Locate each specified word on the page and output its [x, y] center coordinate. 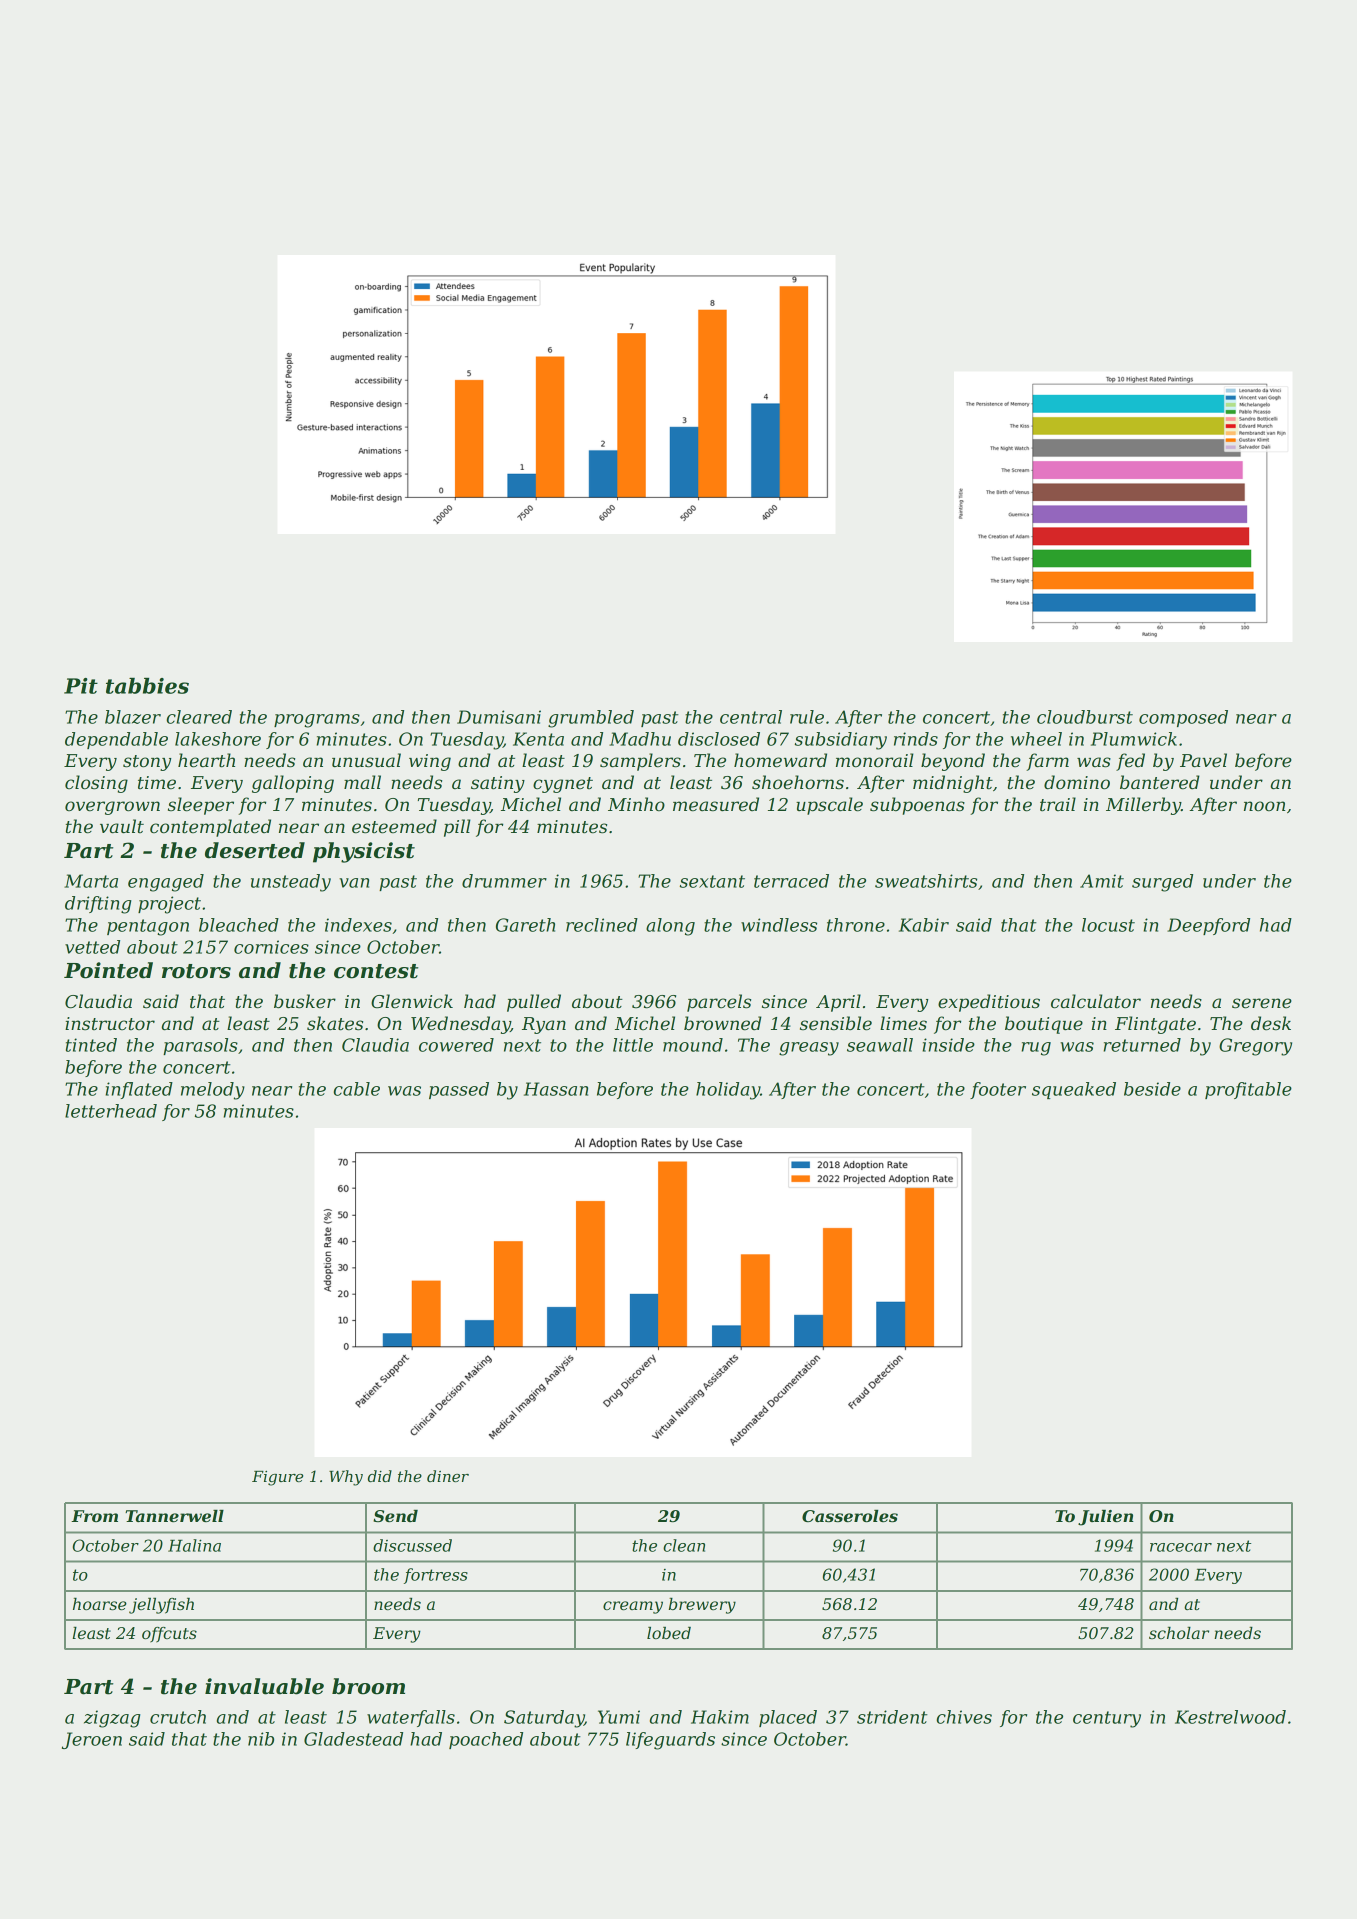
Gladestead [353, 1739]
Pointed [108, 970]
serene [1262, 1003]
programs [317, 721]
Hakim [720, 1717]
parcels [719, 1003]
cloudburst [1085, 717]
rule [807, 717]
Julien [1106, 1518]
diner [448, 1476]
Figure [277, 1478]
